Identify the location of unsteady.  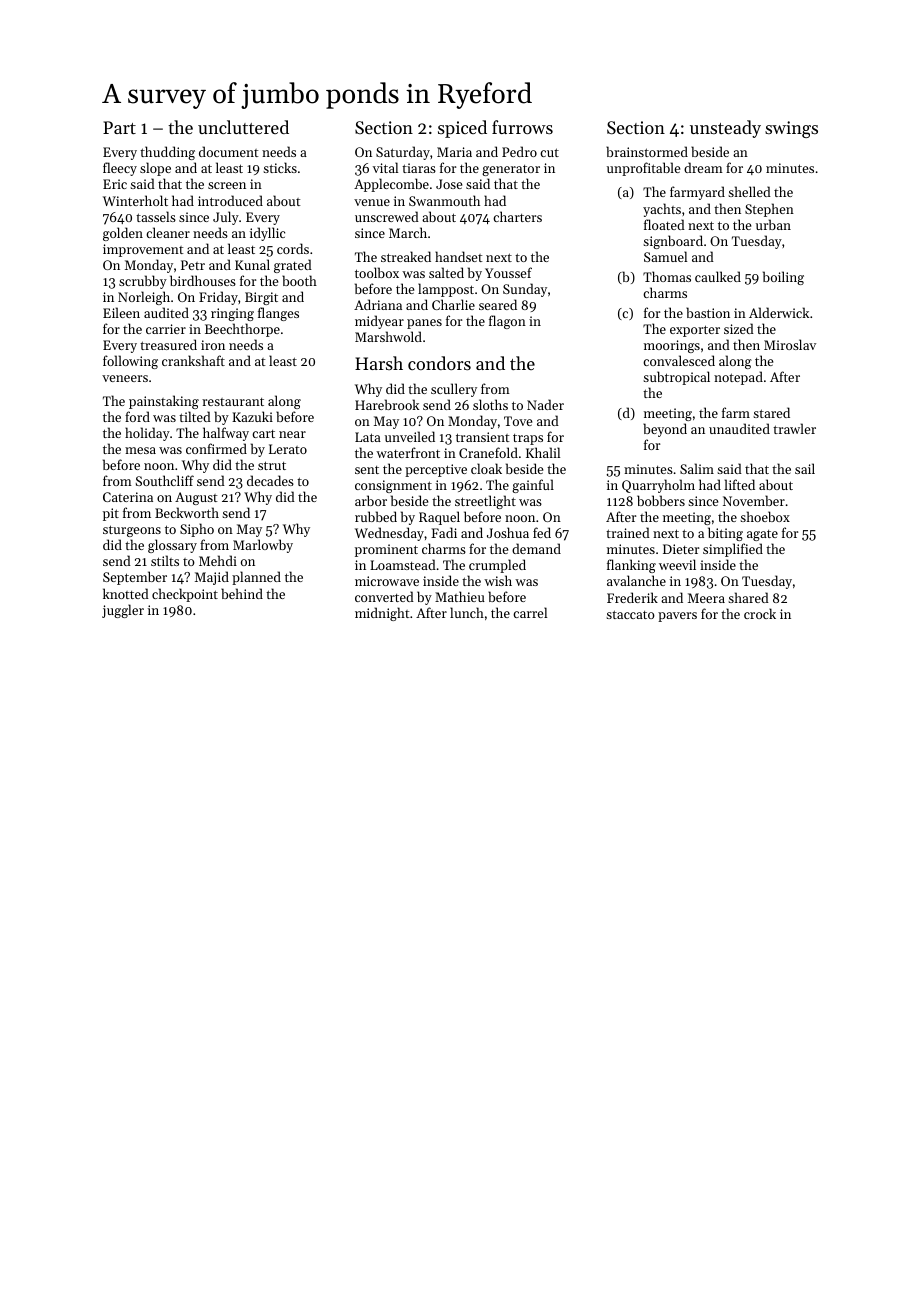
(725, 129).
